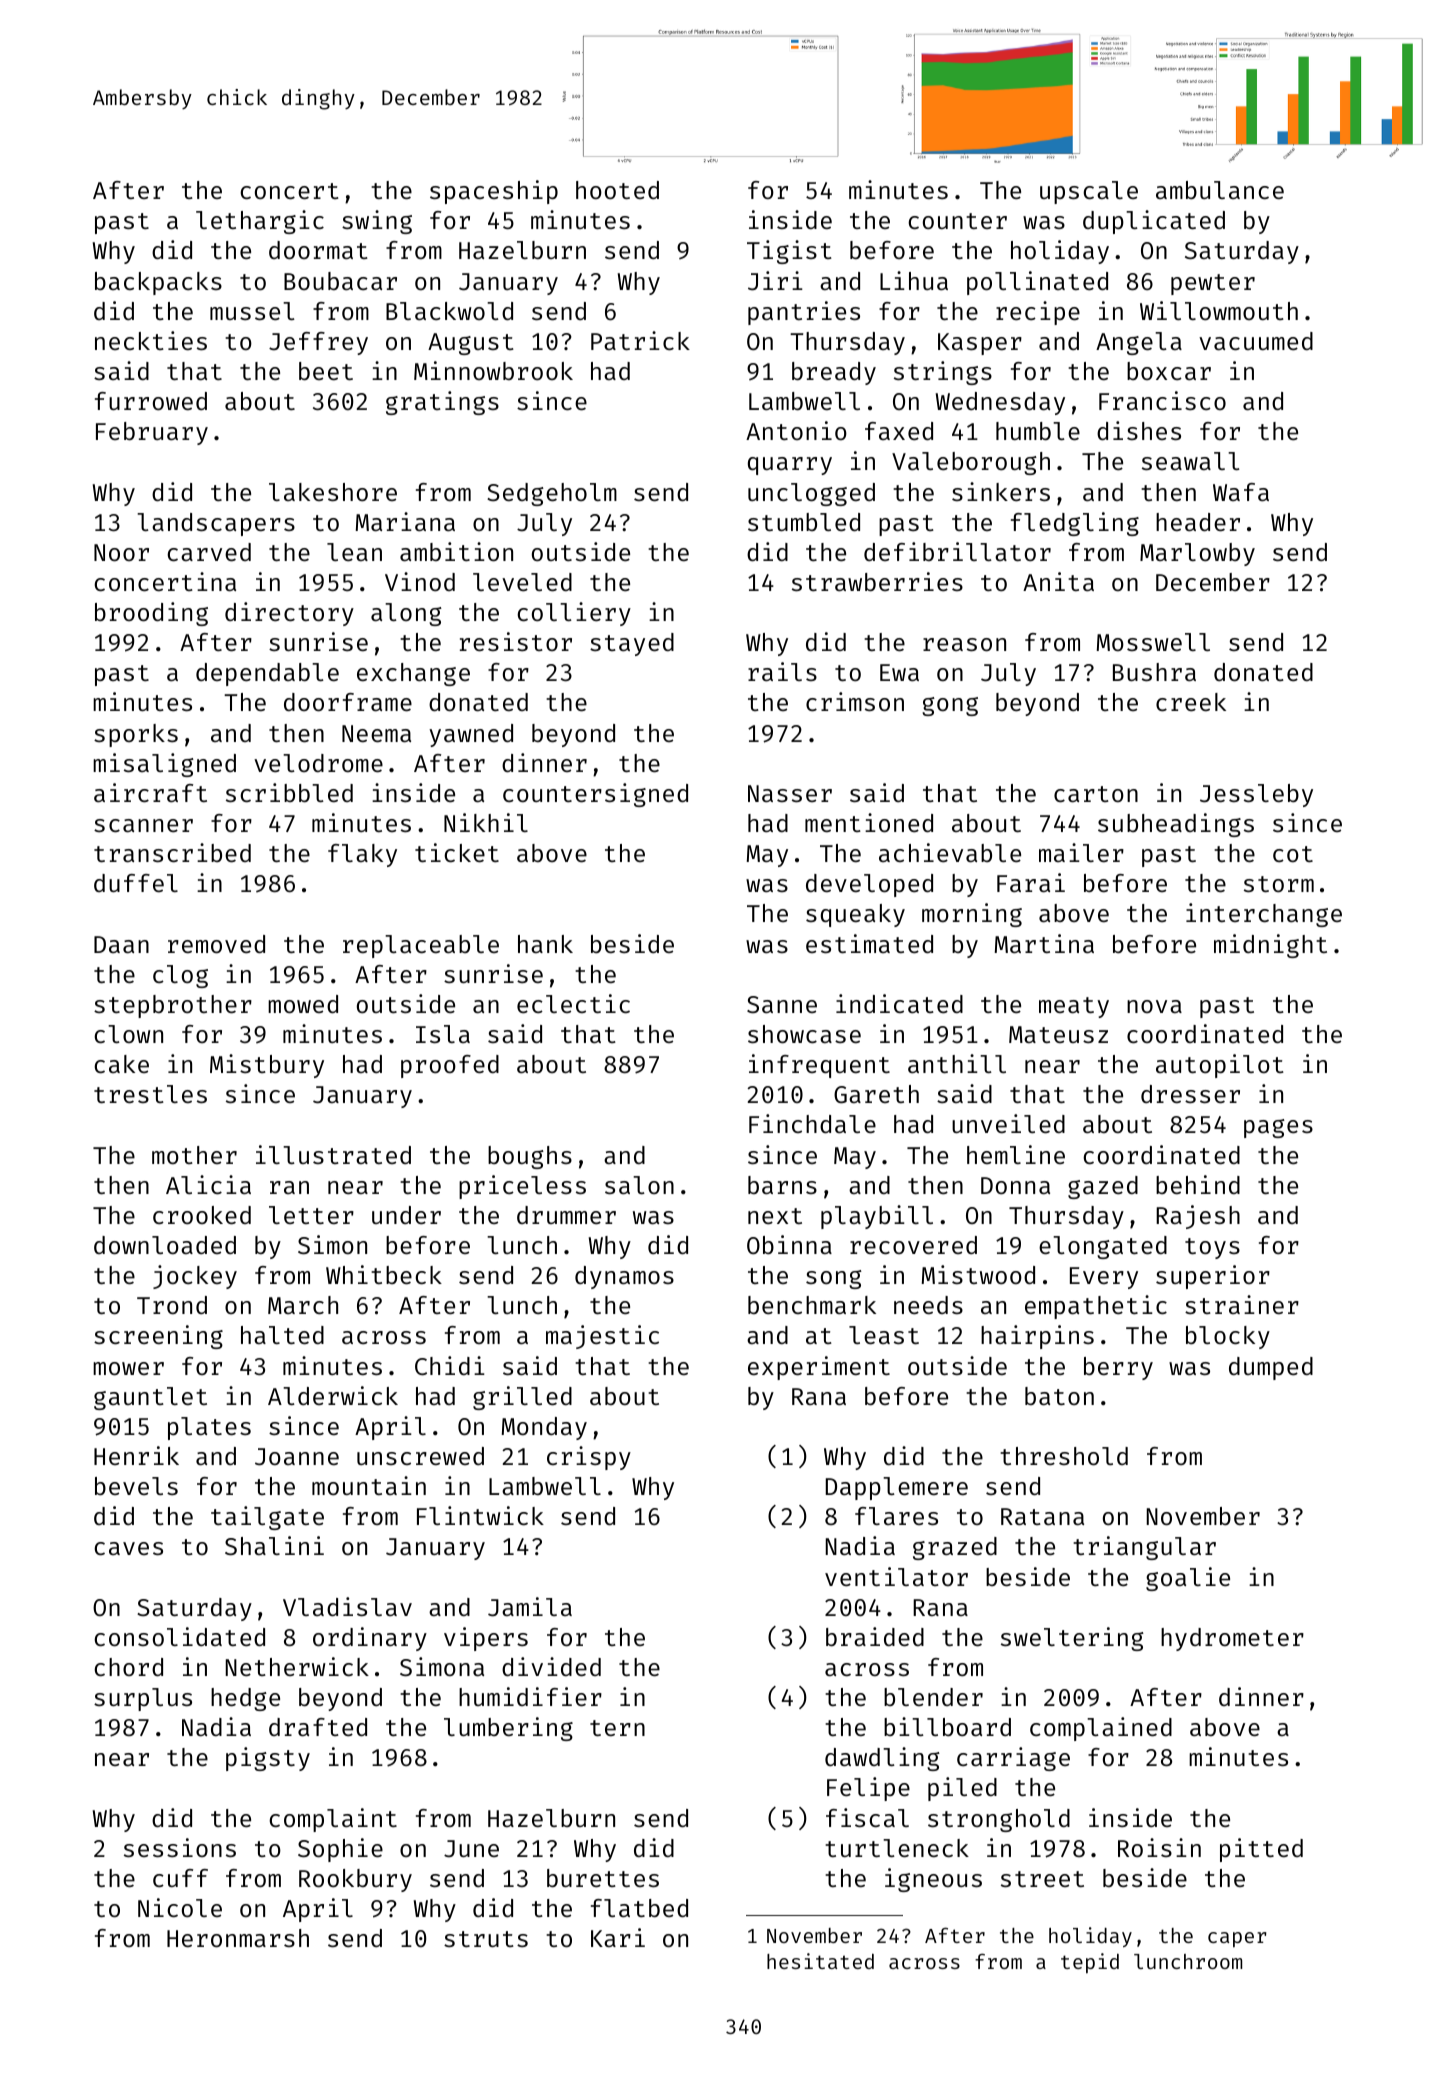 Image resolution: width=1450 pixels, height=2100 pixels. What do you see at coordinates (775, 1216) in the page?
I see `next` at bounding box center [775, 1216].
